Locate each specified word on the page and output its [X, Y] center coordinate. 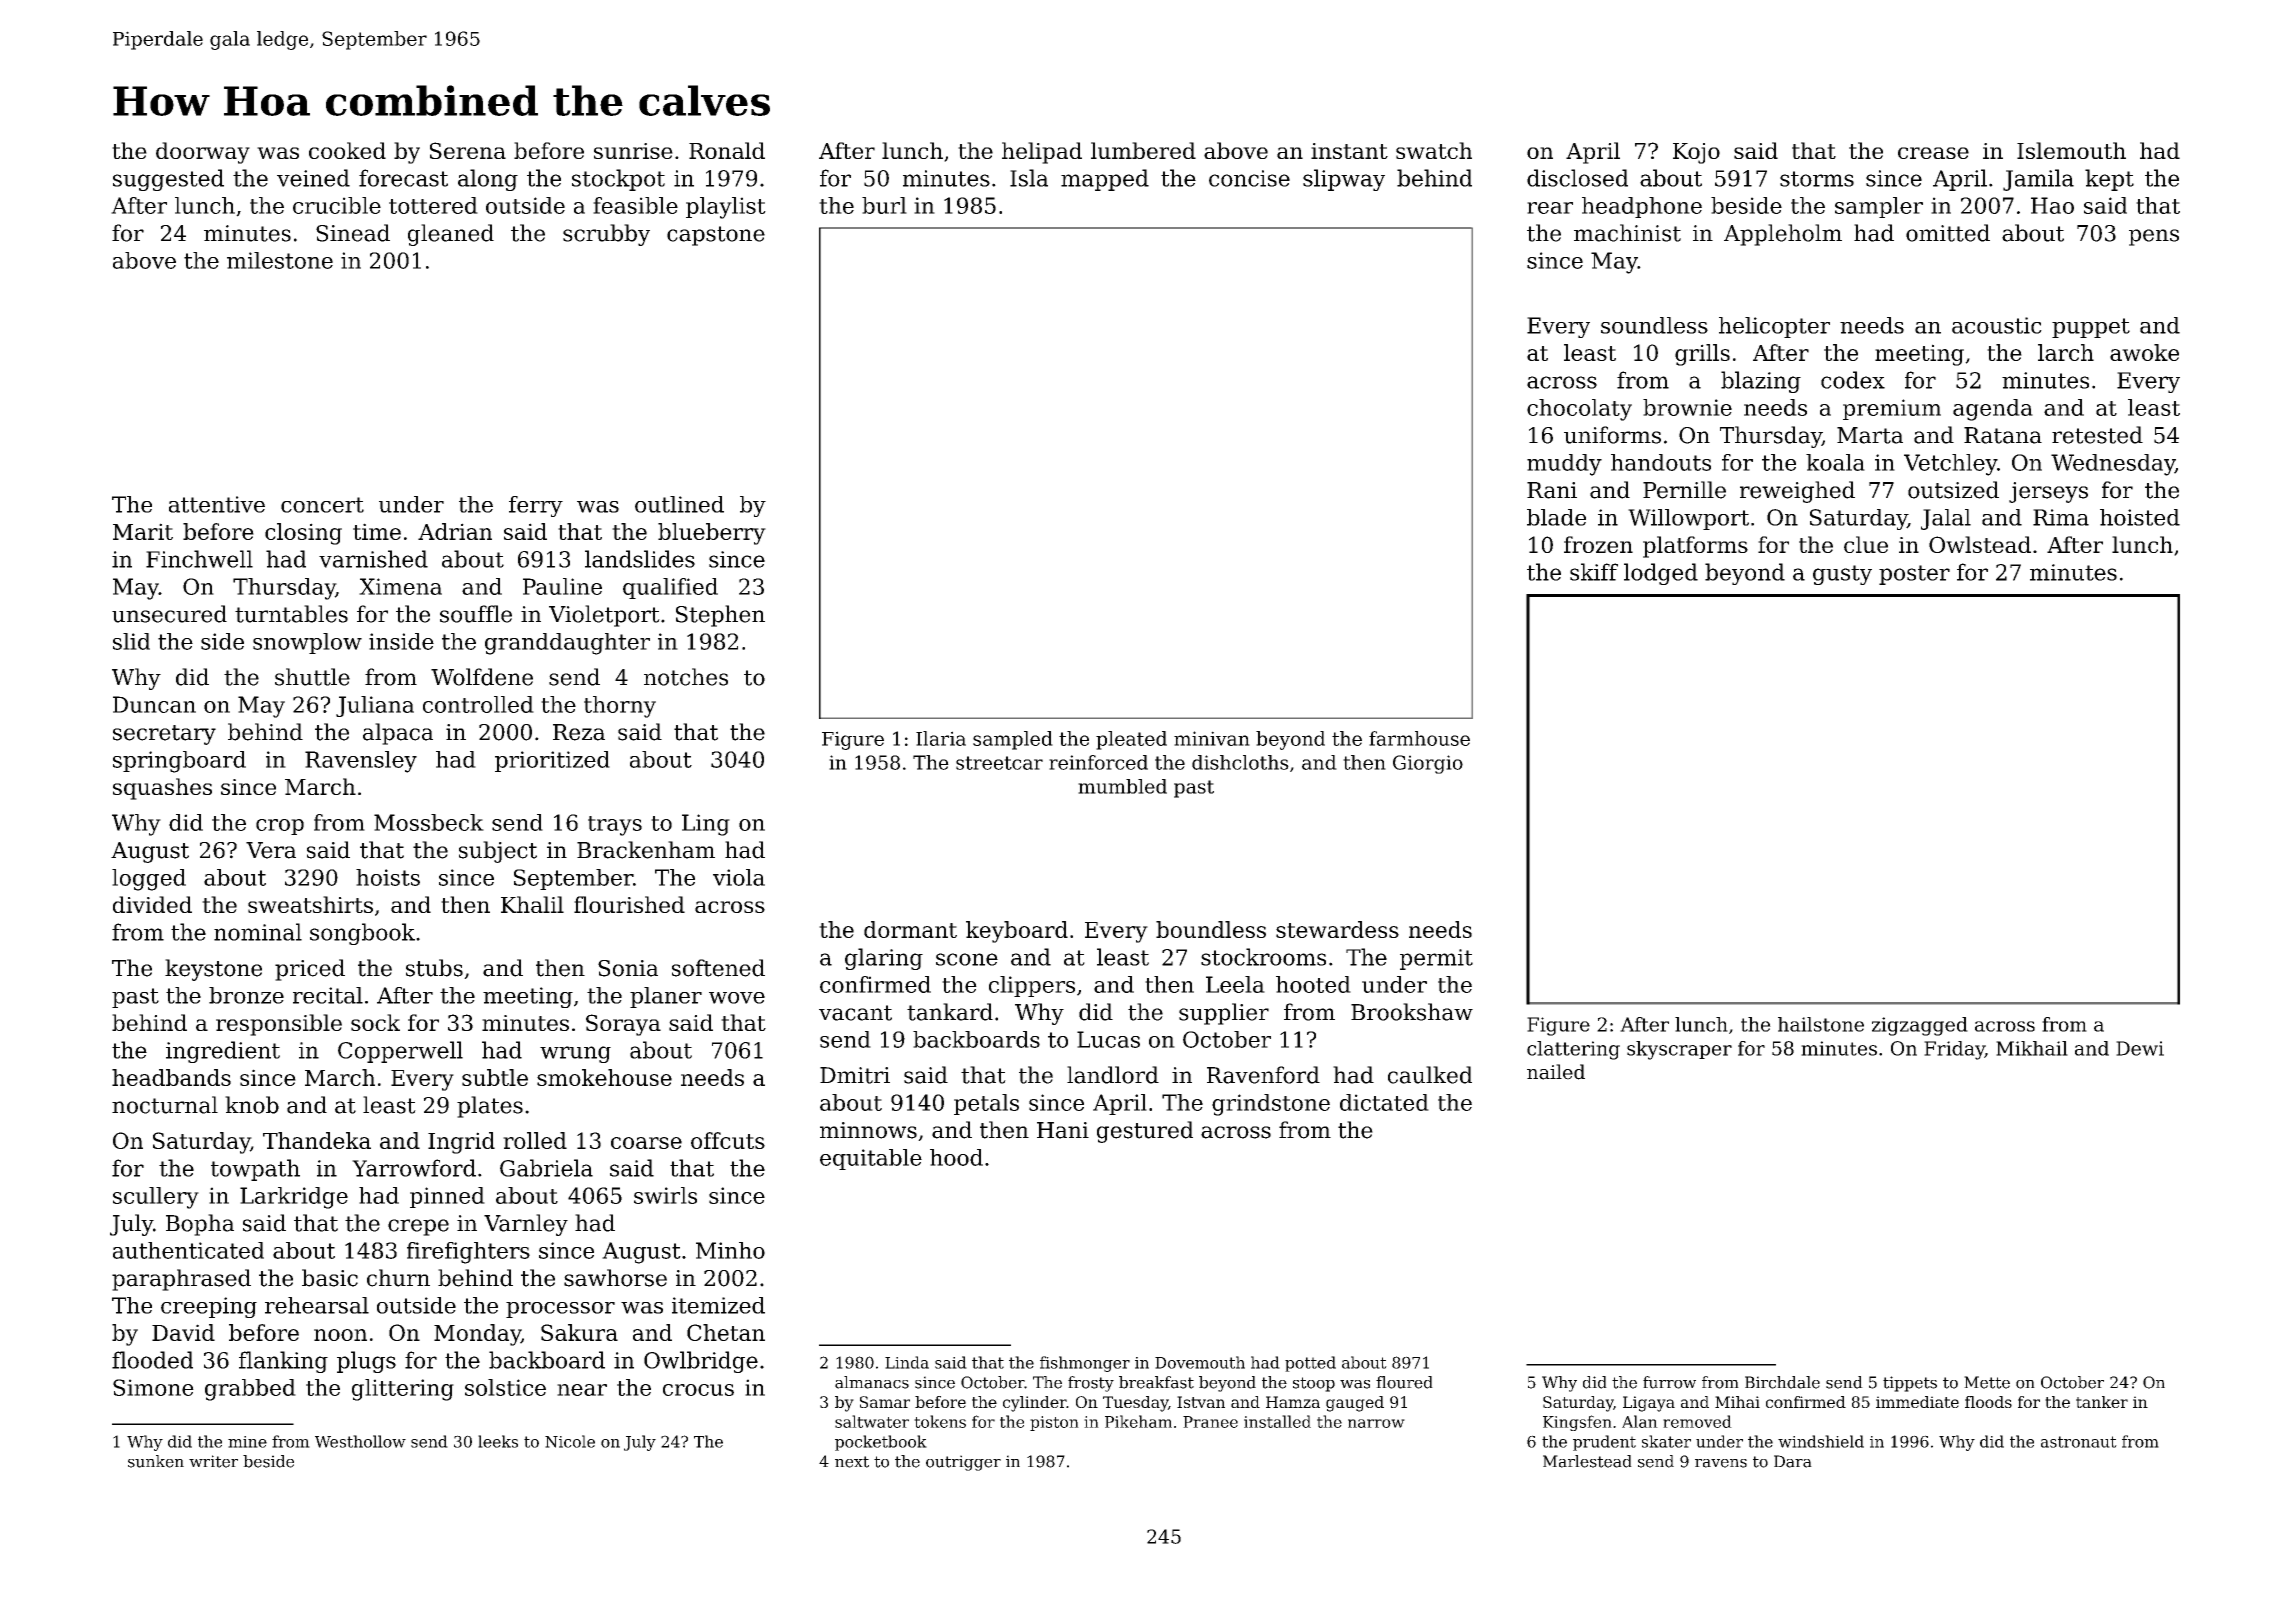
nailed [1556, 1072]
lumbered [1143, 150]
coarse [646, 1143]
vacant [855, 1013]
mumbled [1122, 786]
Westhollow [360, 1441]
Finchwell [199, 559]
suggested [168, 180]
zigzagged [1920, 1026]
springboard [179, 762]
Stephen [720, 616]
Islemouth [2071, 150]
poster [1914, 575]
